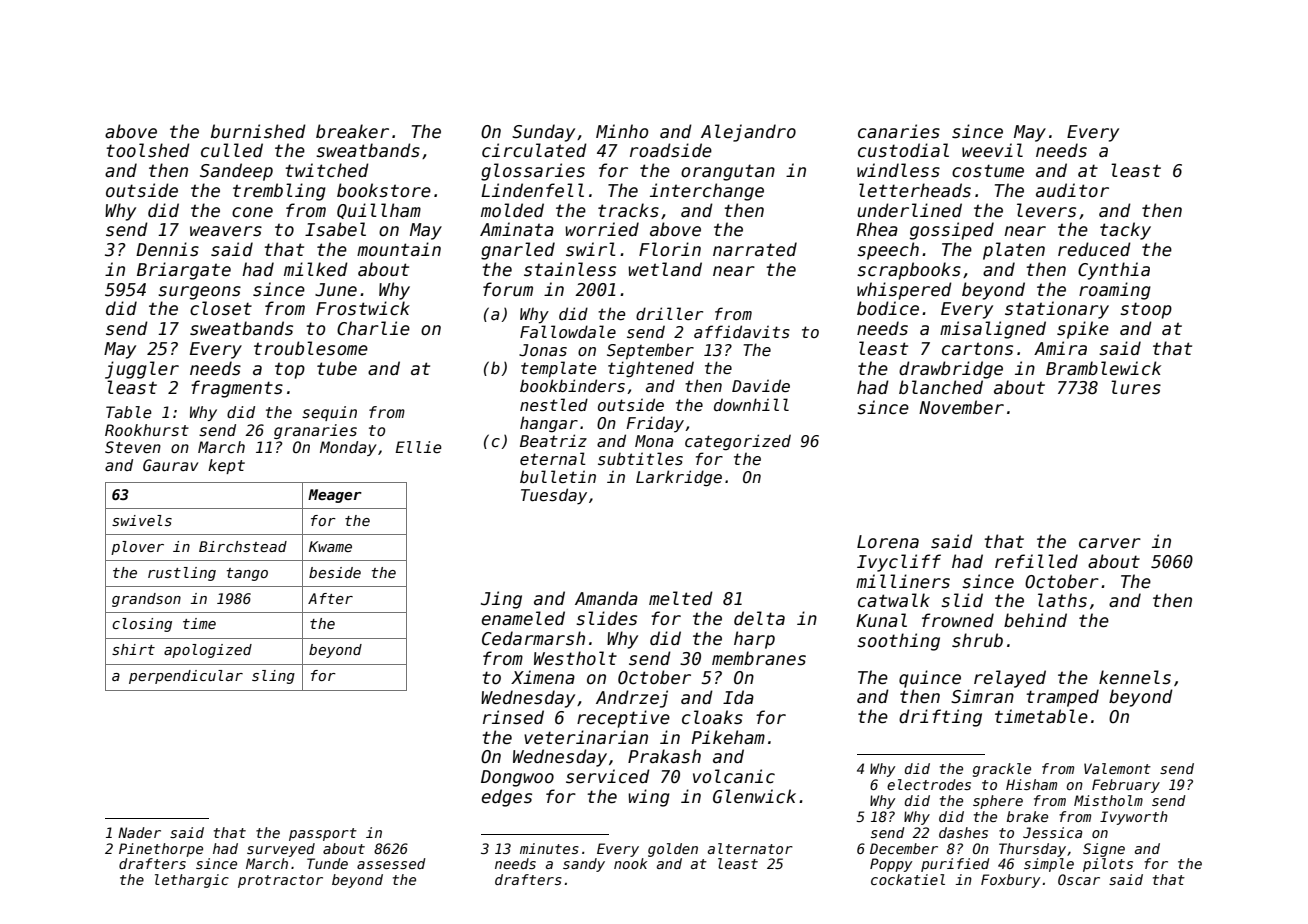  I want to click on alternator, so click(750, 848).
